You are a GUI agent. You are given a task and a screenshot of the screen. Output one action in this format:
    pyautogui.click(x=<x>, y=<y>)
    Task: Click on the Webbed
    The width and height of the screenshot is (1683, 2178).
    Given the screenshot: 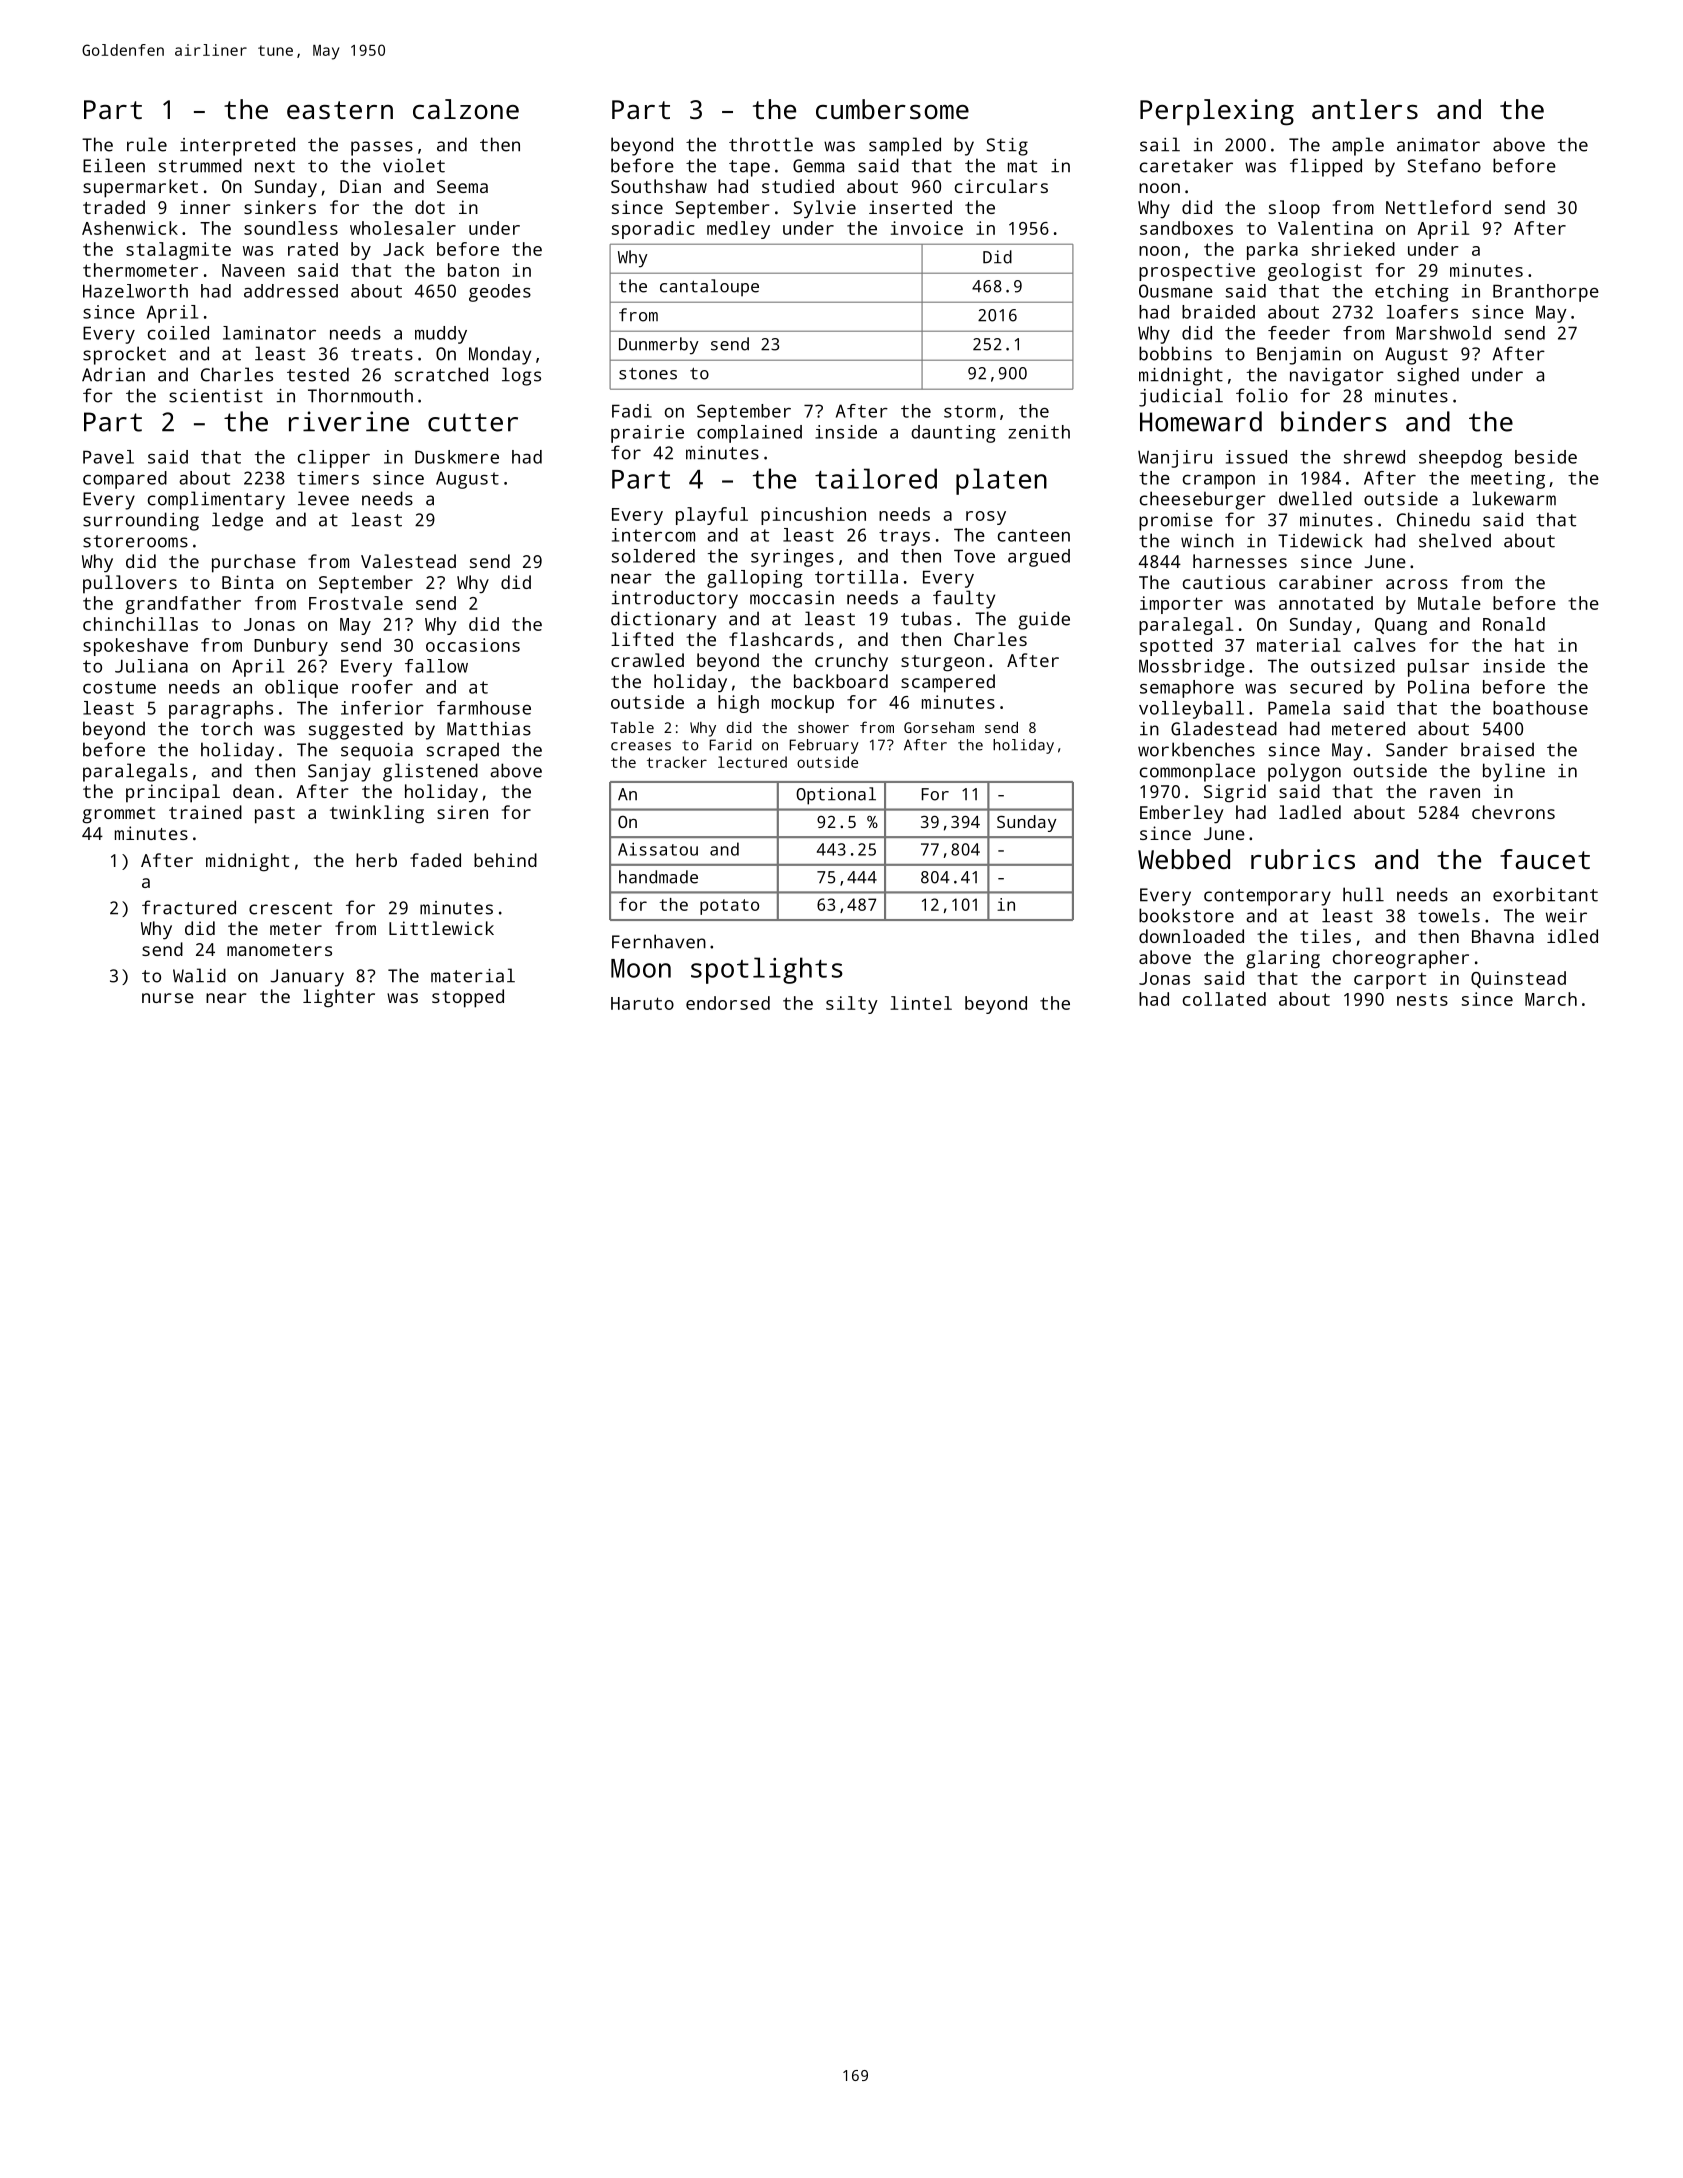 What is the action you would take?
    pyautogui.click(x=1184, y=859)
